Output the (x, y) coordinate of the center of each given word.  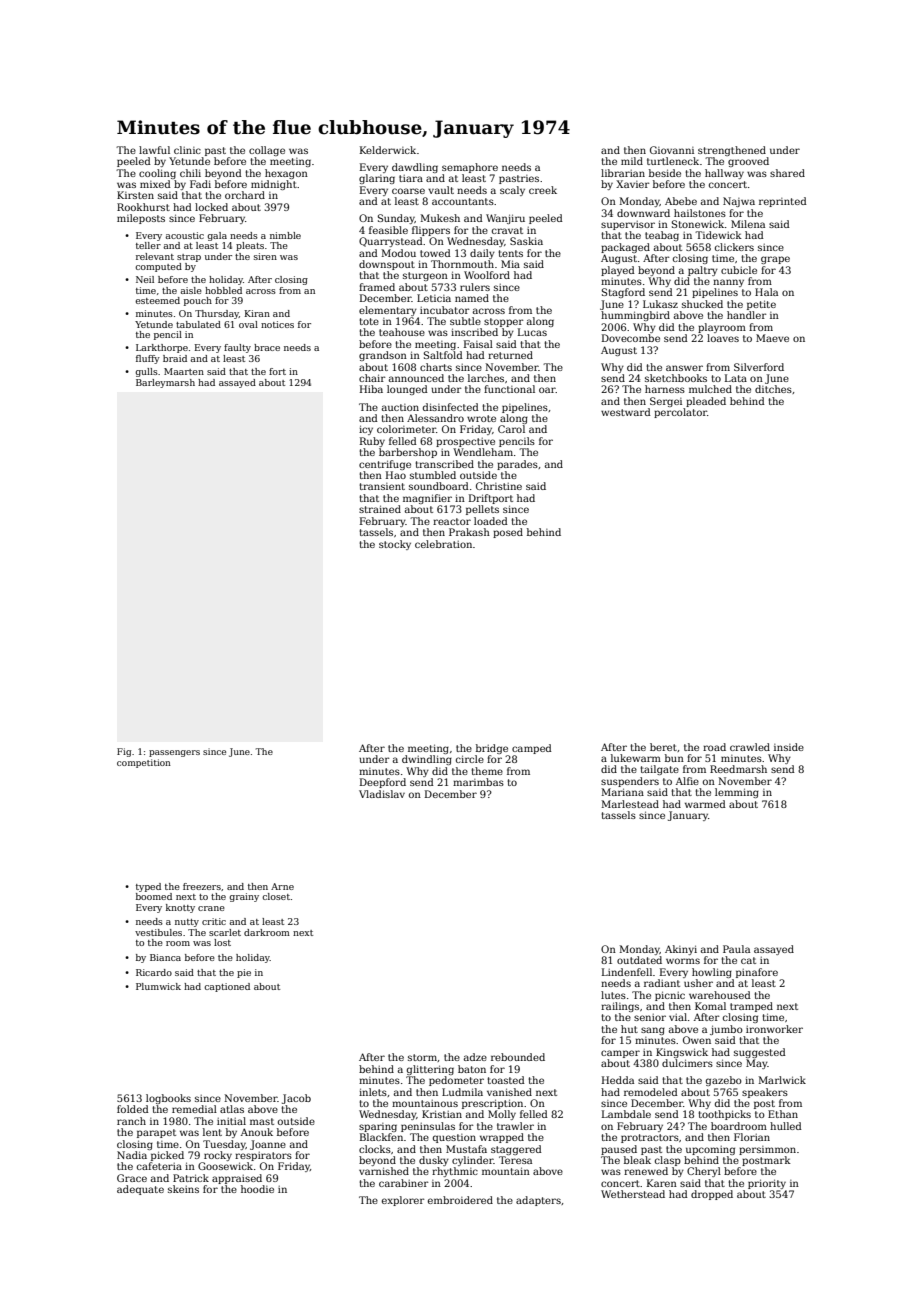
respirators (263, 1156)
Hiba (371, 389)
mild (632, 161)
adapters (538, 1201)
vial (678, 1017)
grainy (244, 897)
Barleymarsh (165, 383)
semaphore (470, 168)
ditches (773, 389)
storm (422, 1057)
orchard (245, 195)
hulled (786, 1126)
